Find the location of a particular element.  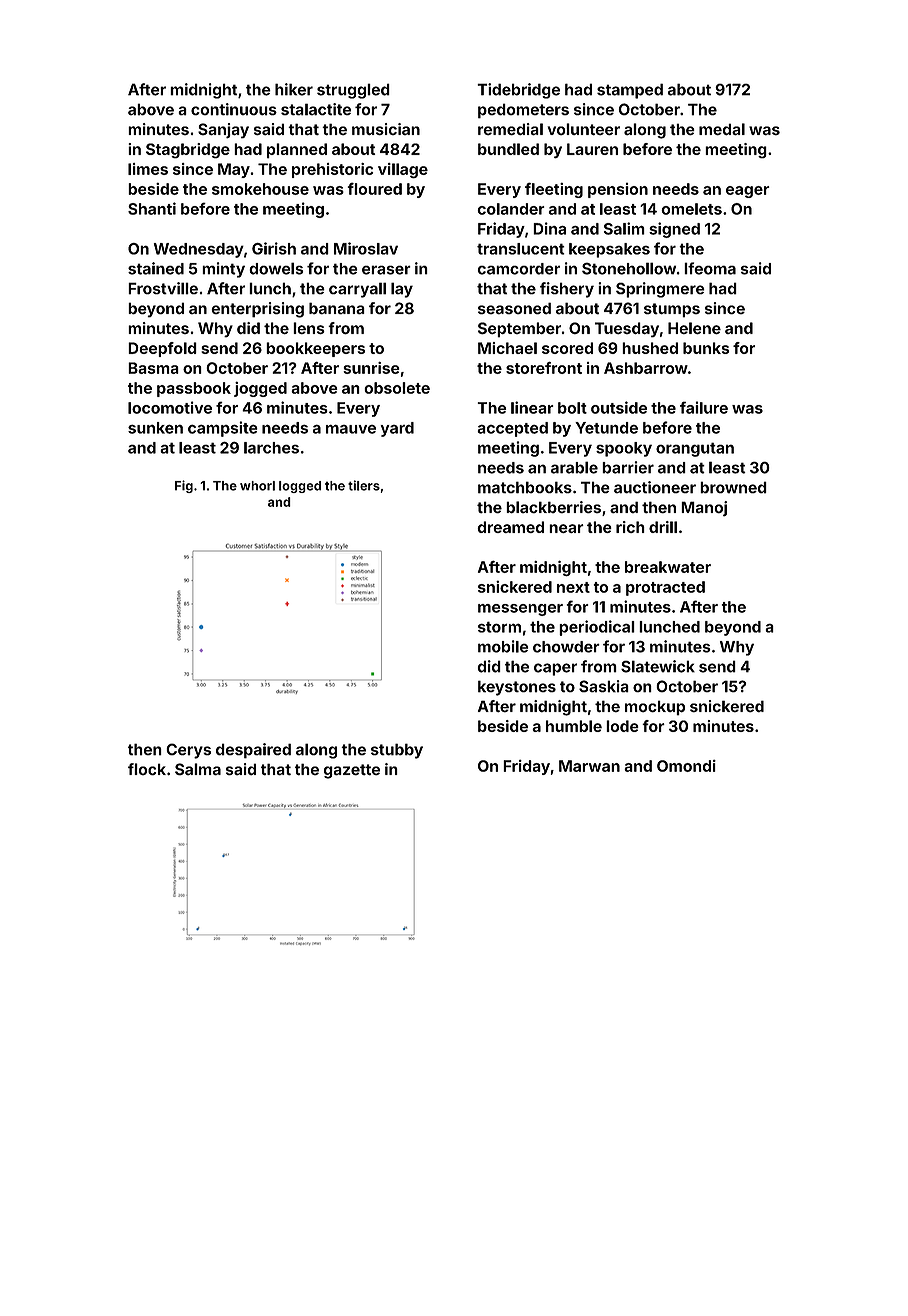

Ashbarrow is located at coordinates (646, 368).
